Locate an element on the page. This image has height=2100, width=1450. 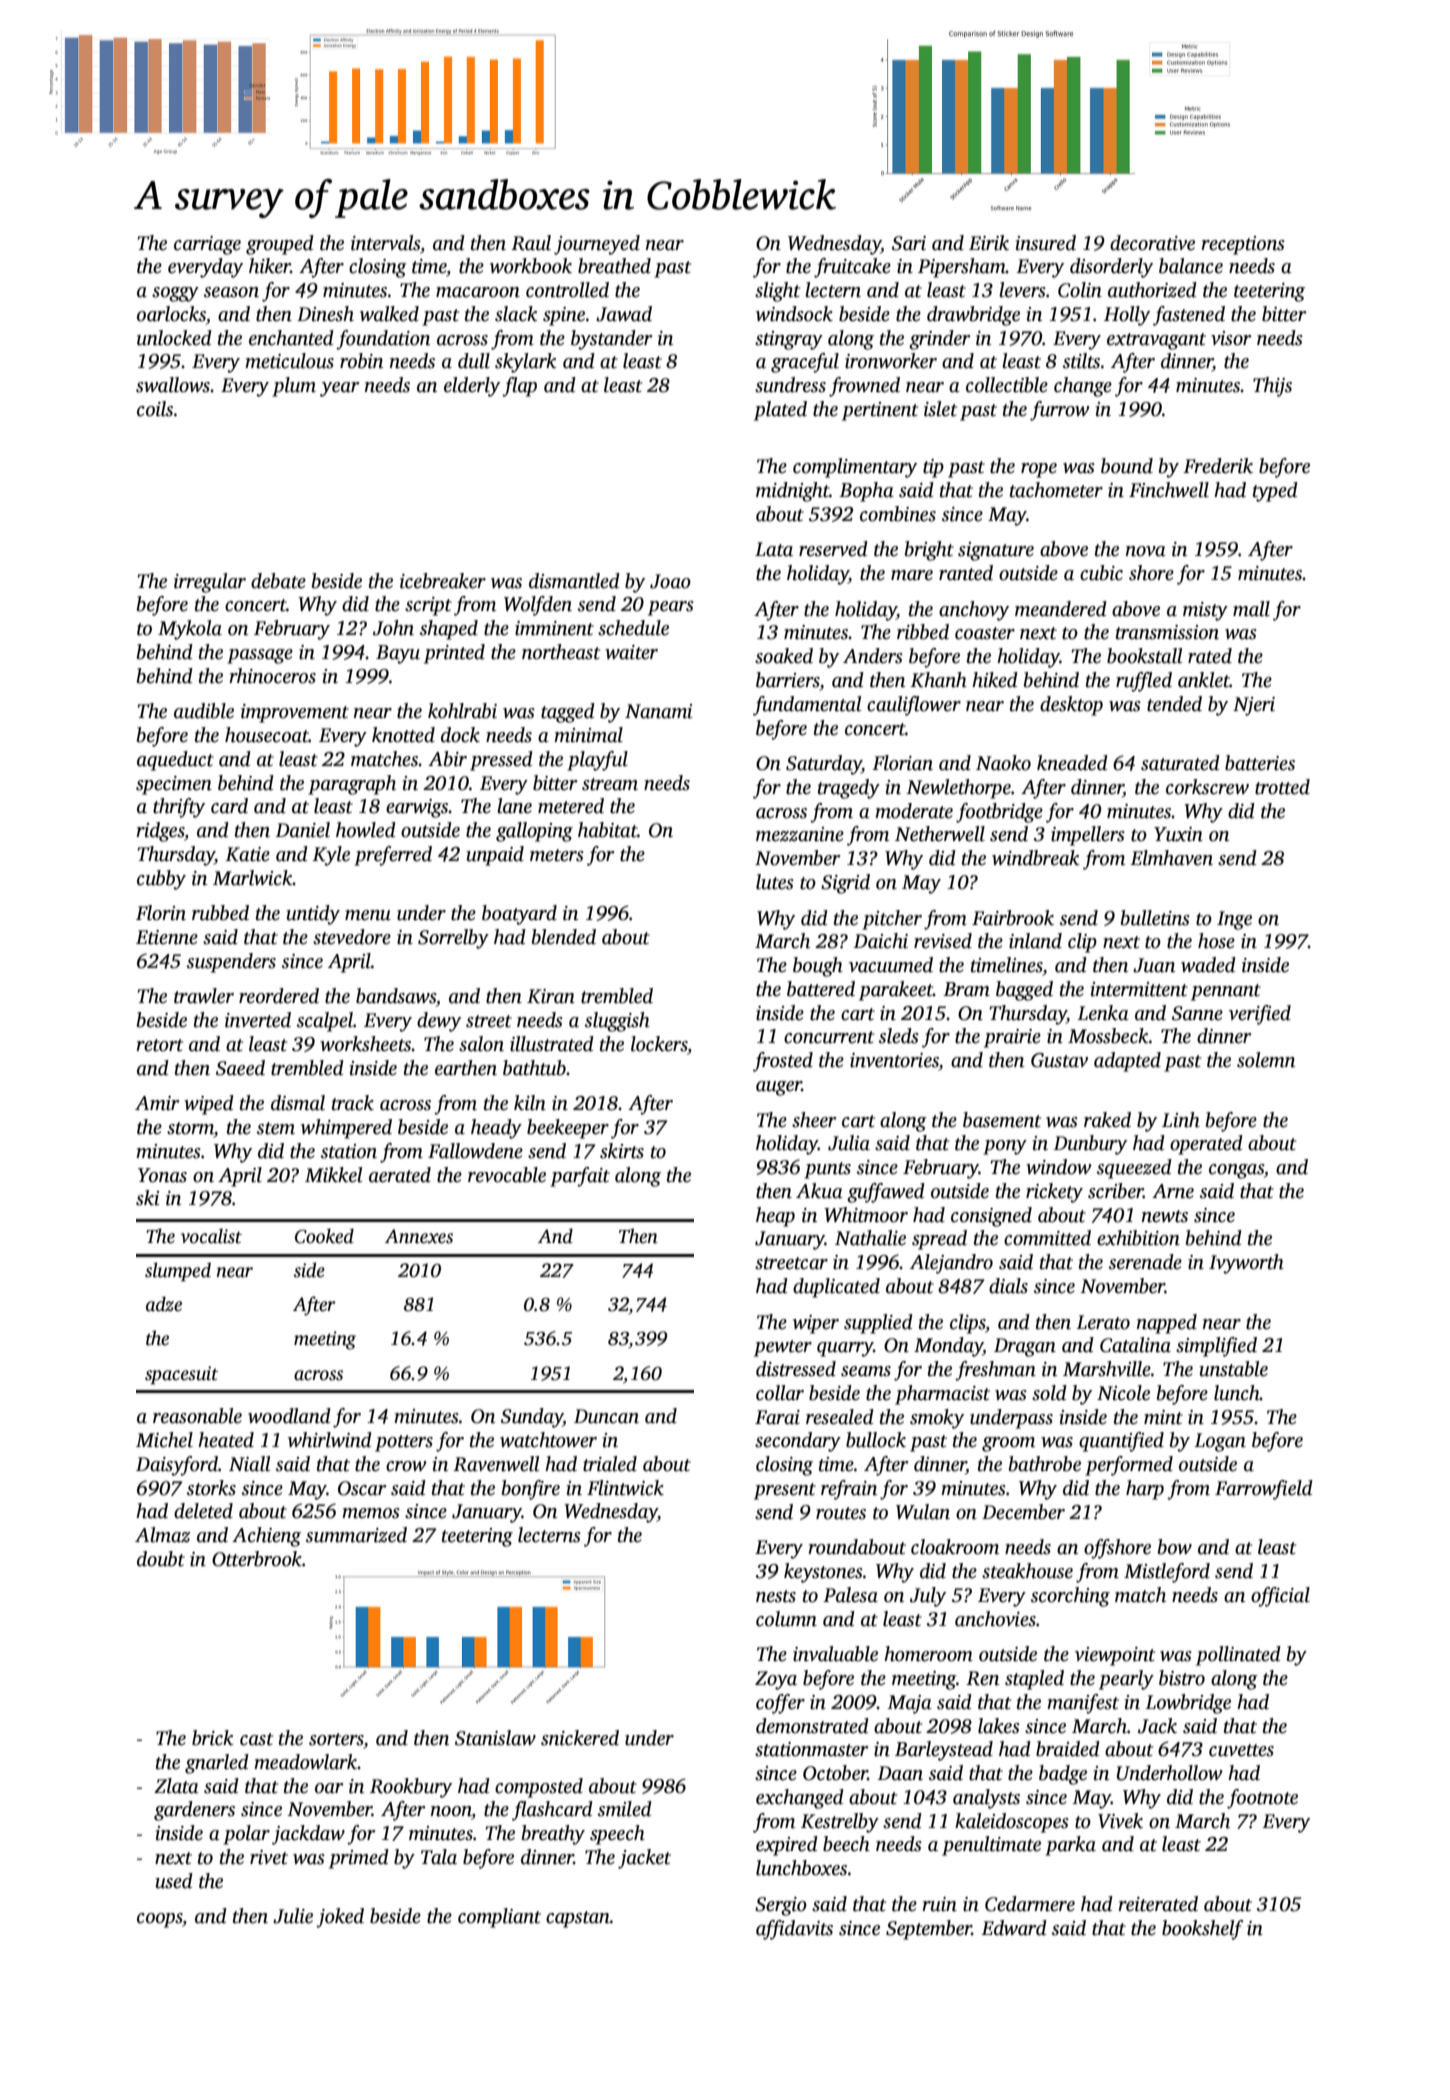
Mikkel is located at coordinates (333, 1175).
